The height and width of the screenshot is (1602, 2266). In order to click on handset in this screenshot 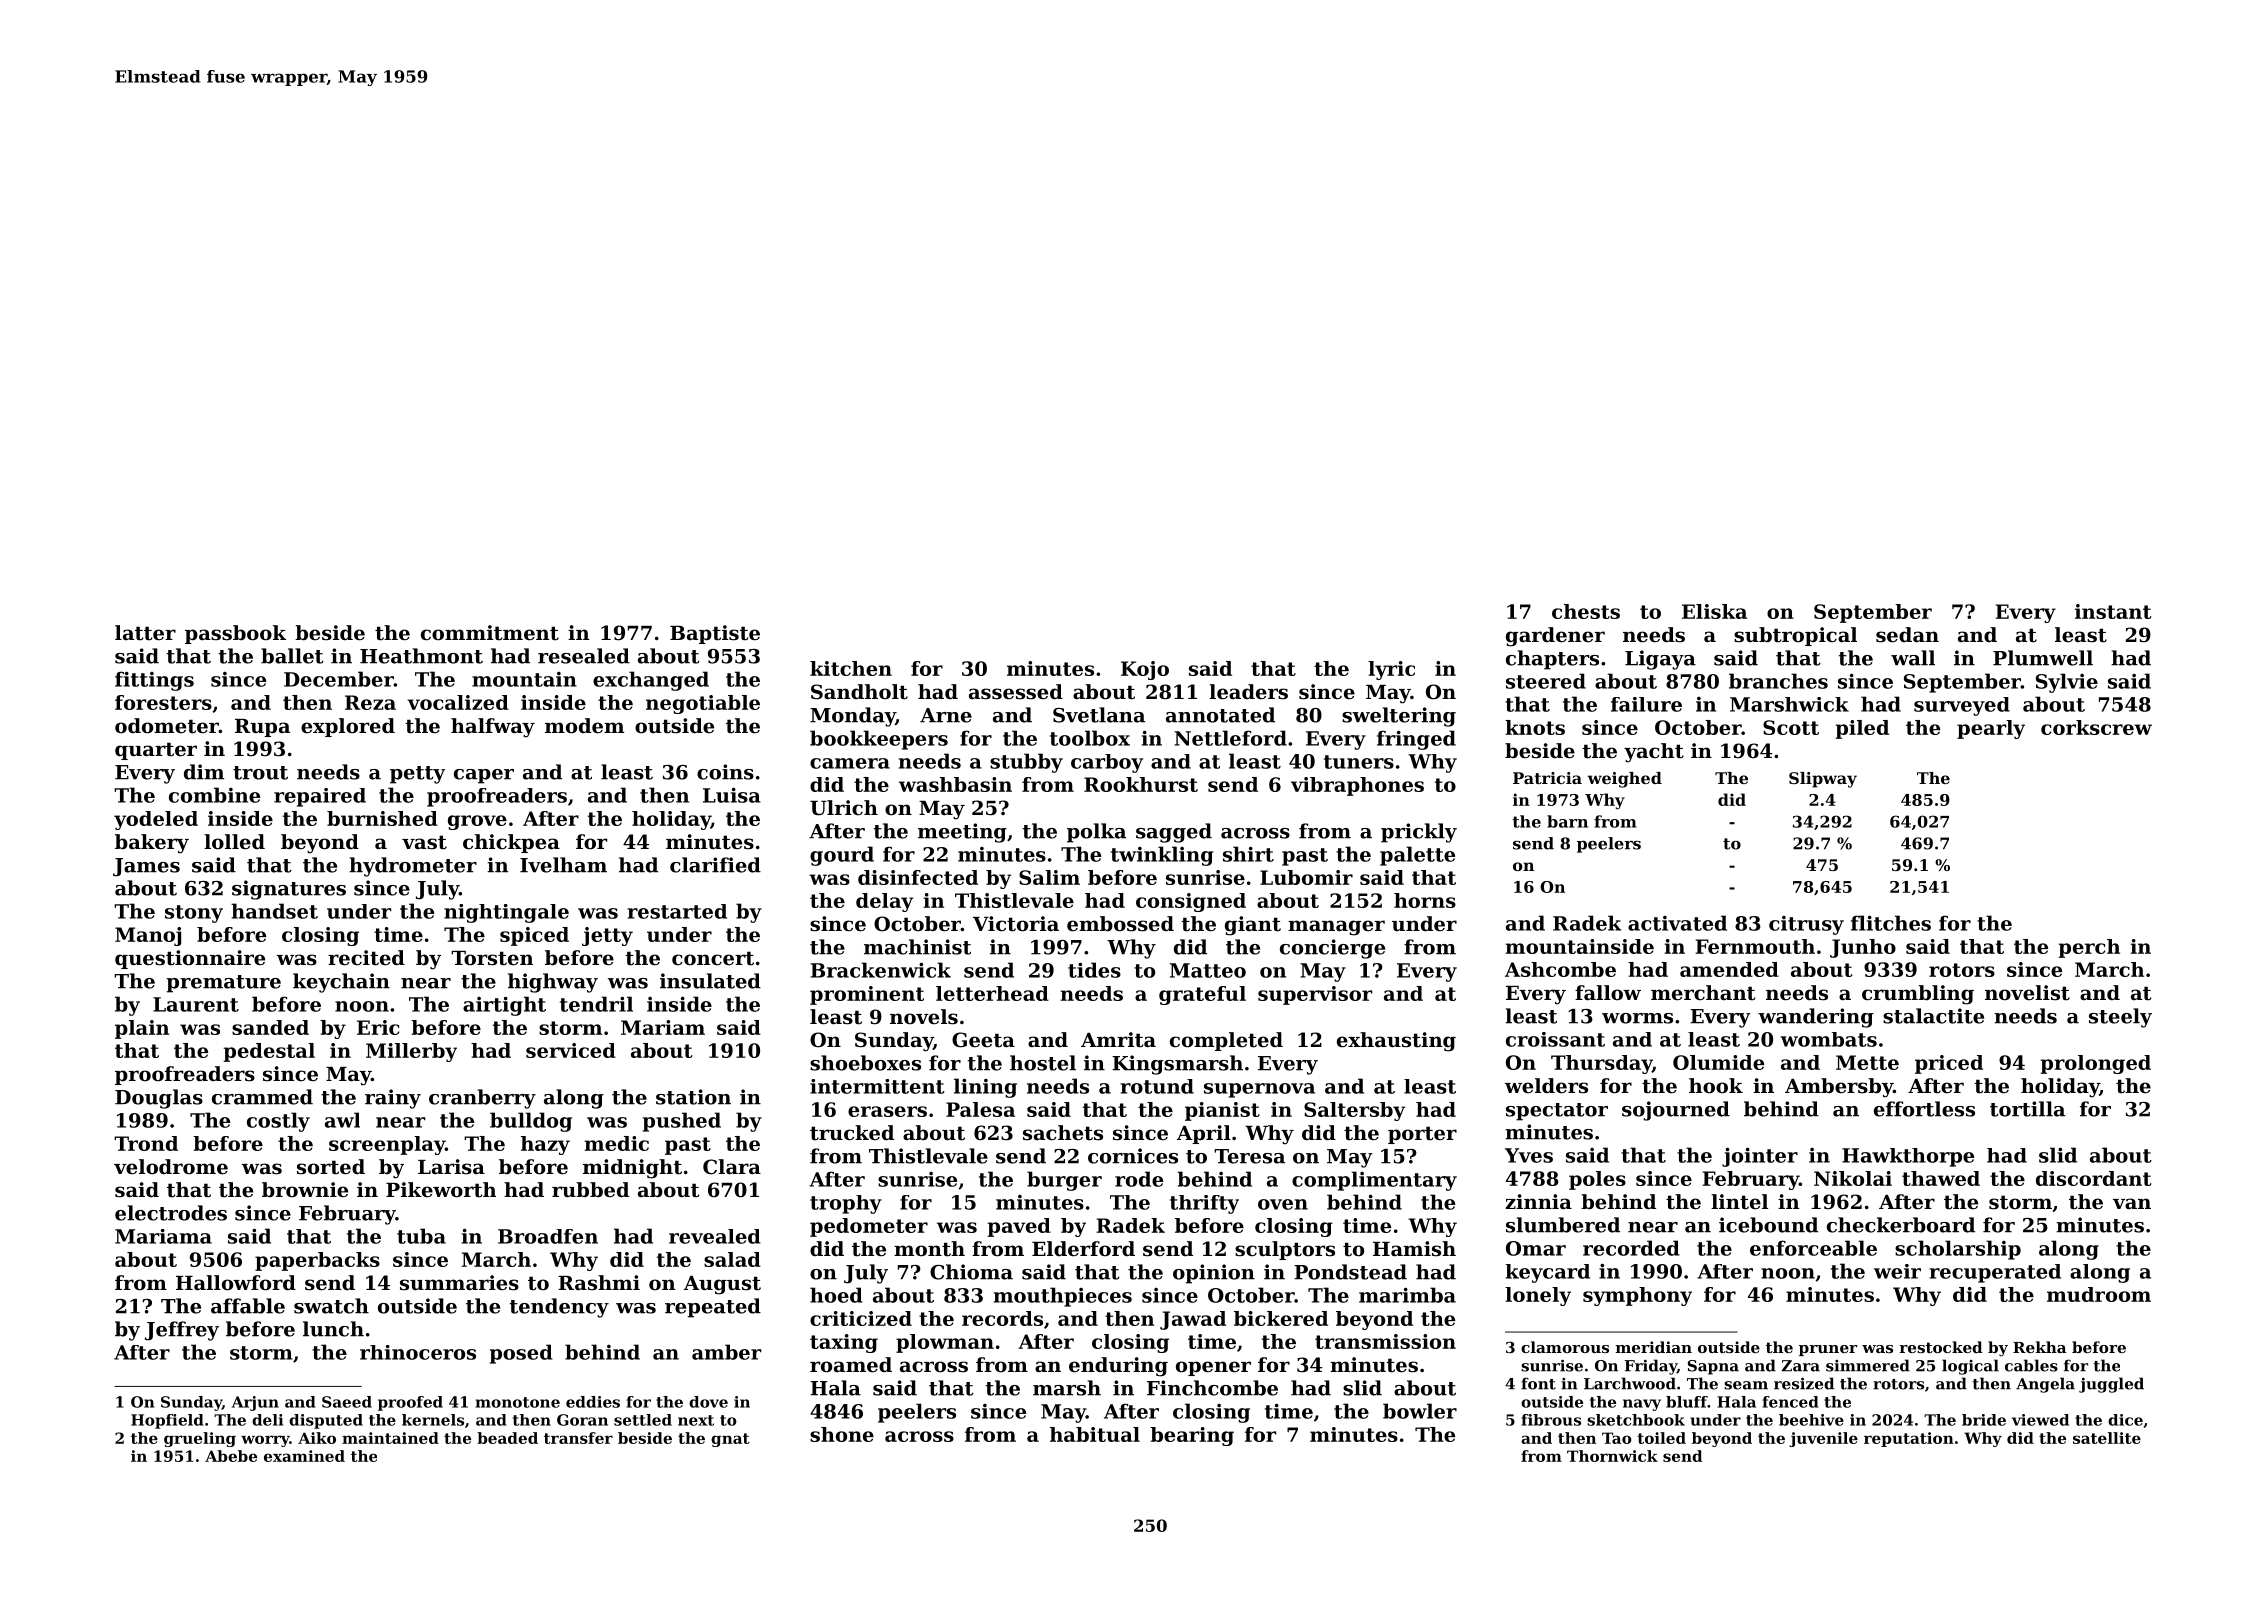, I will do `click(274, 911)`.
